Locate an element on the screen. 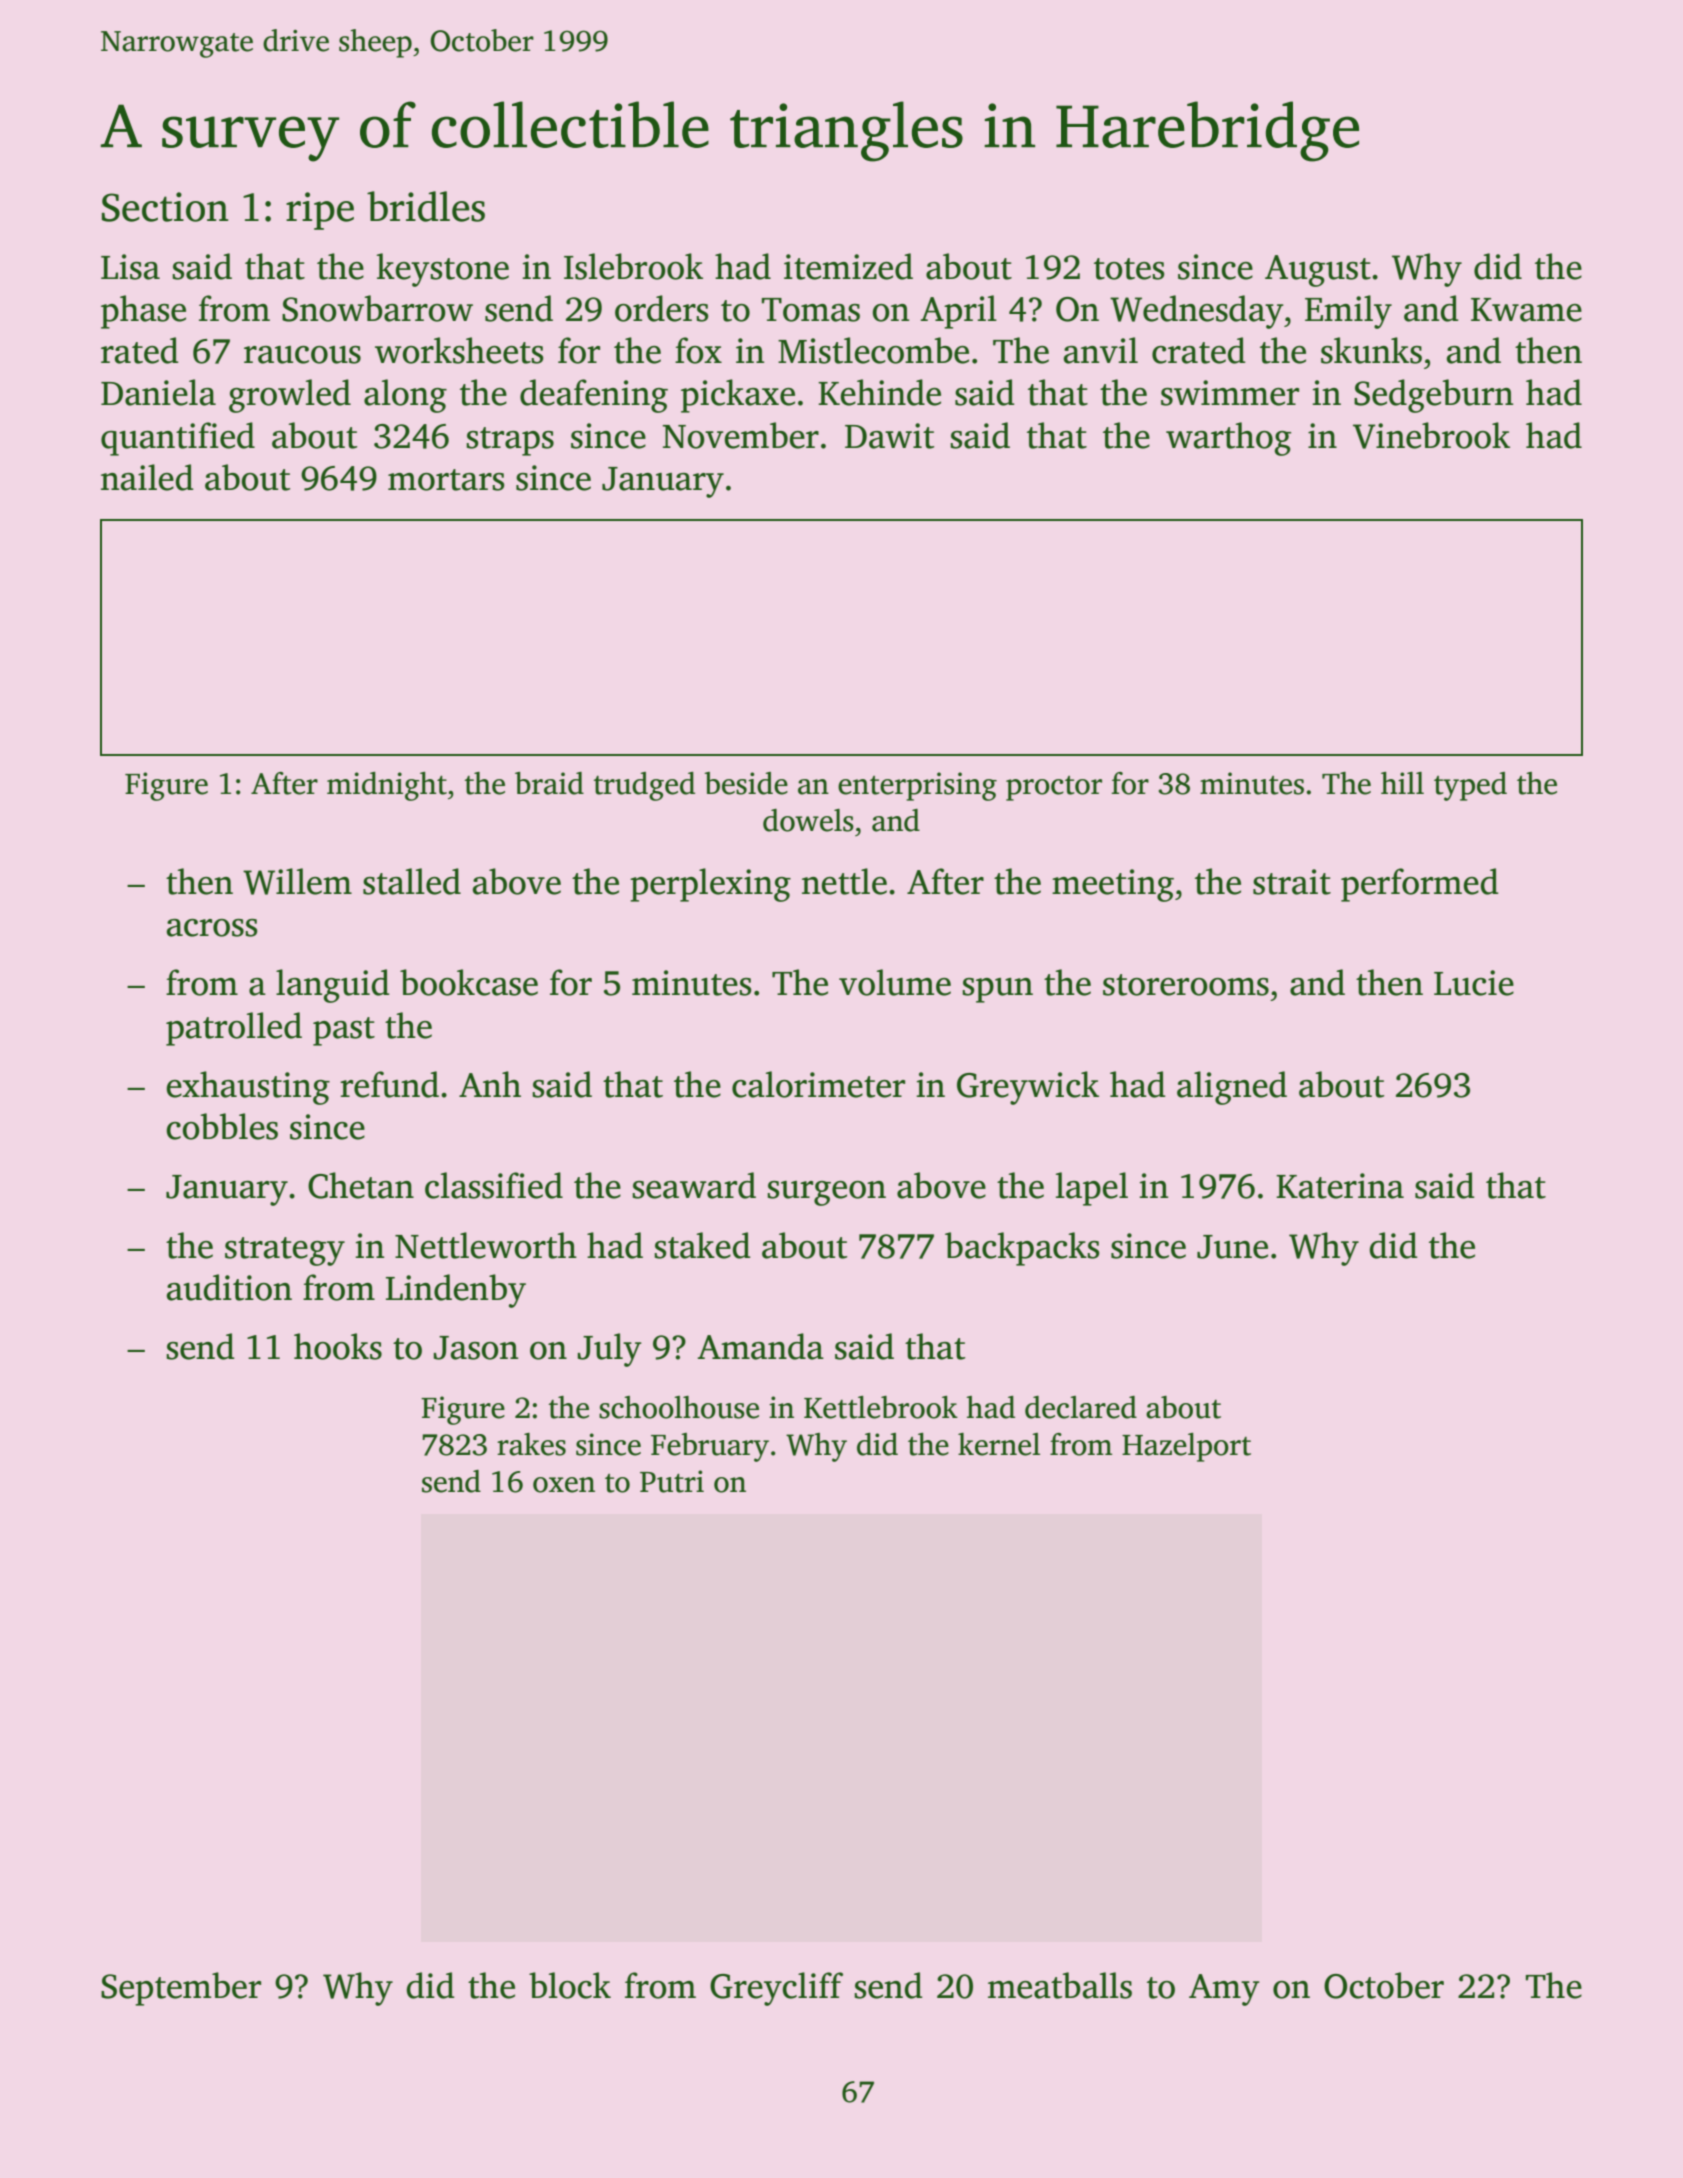 The height and width of the screenshot is (2178, 1683). Vinebrook is located at coordinates (1431, 435).
